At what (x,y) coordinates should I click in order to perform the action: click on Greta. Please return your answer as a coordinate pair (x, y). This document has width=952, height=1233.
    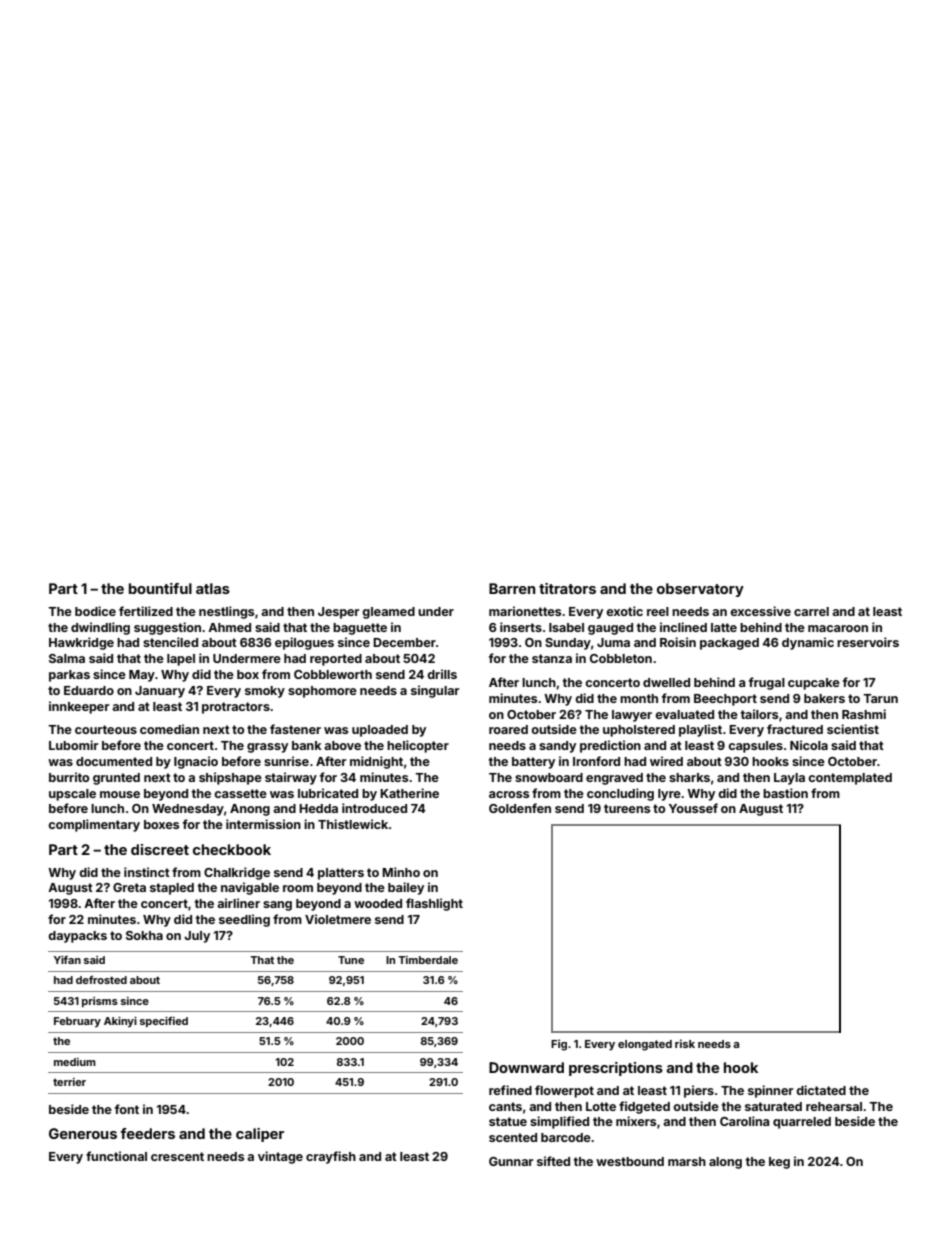
    Looking at the image, I should click on (129, 887).
